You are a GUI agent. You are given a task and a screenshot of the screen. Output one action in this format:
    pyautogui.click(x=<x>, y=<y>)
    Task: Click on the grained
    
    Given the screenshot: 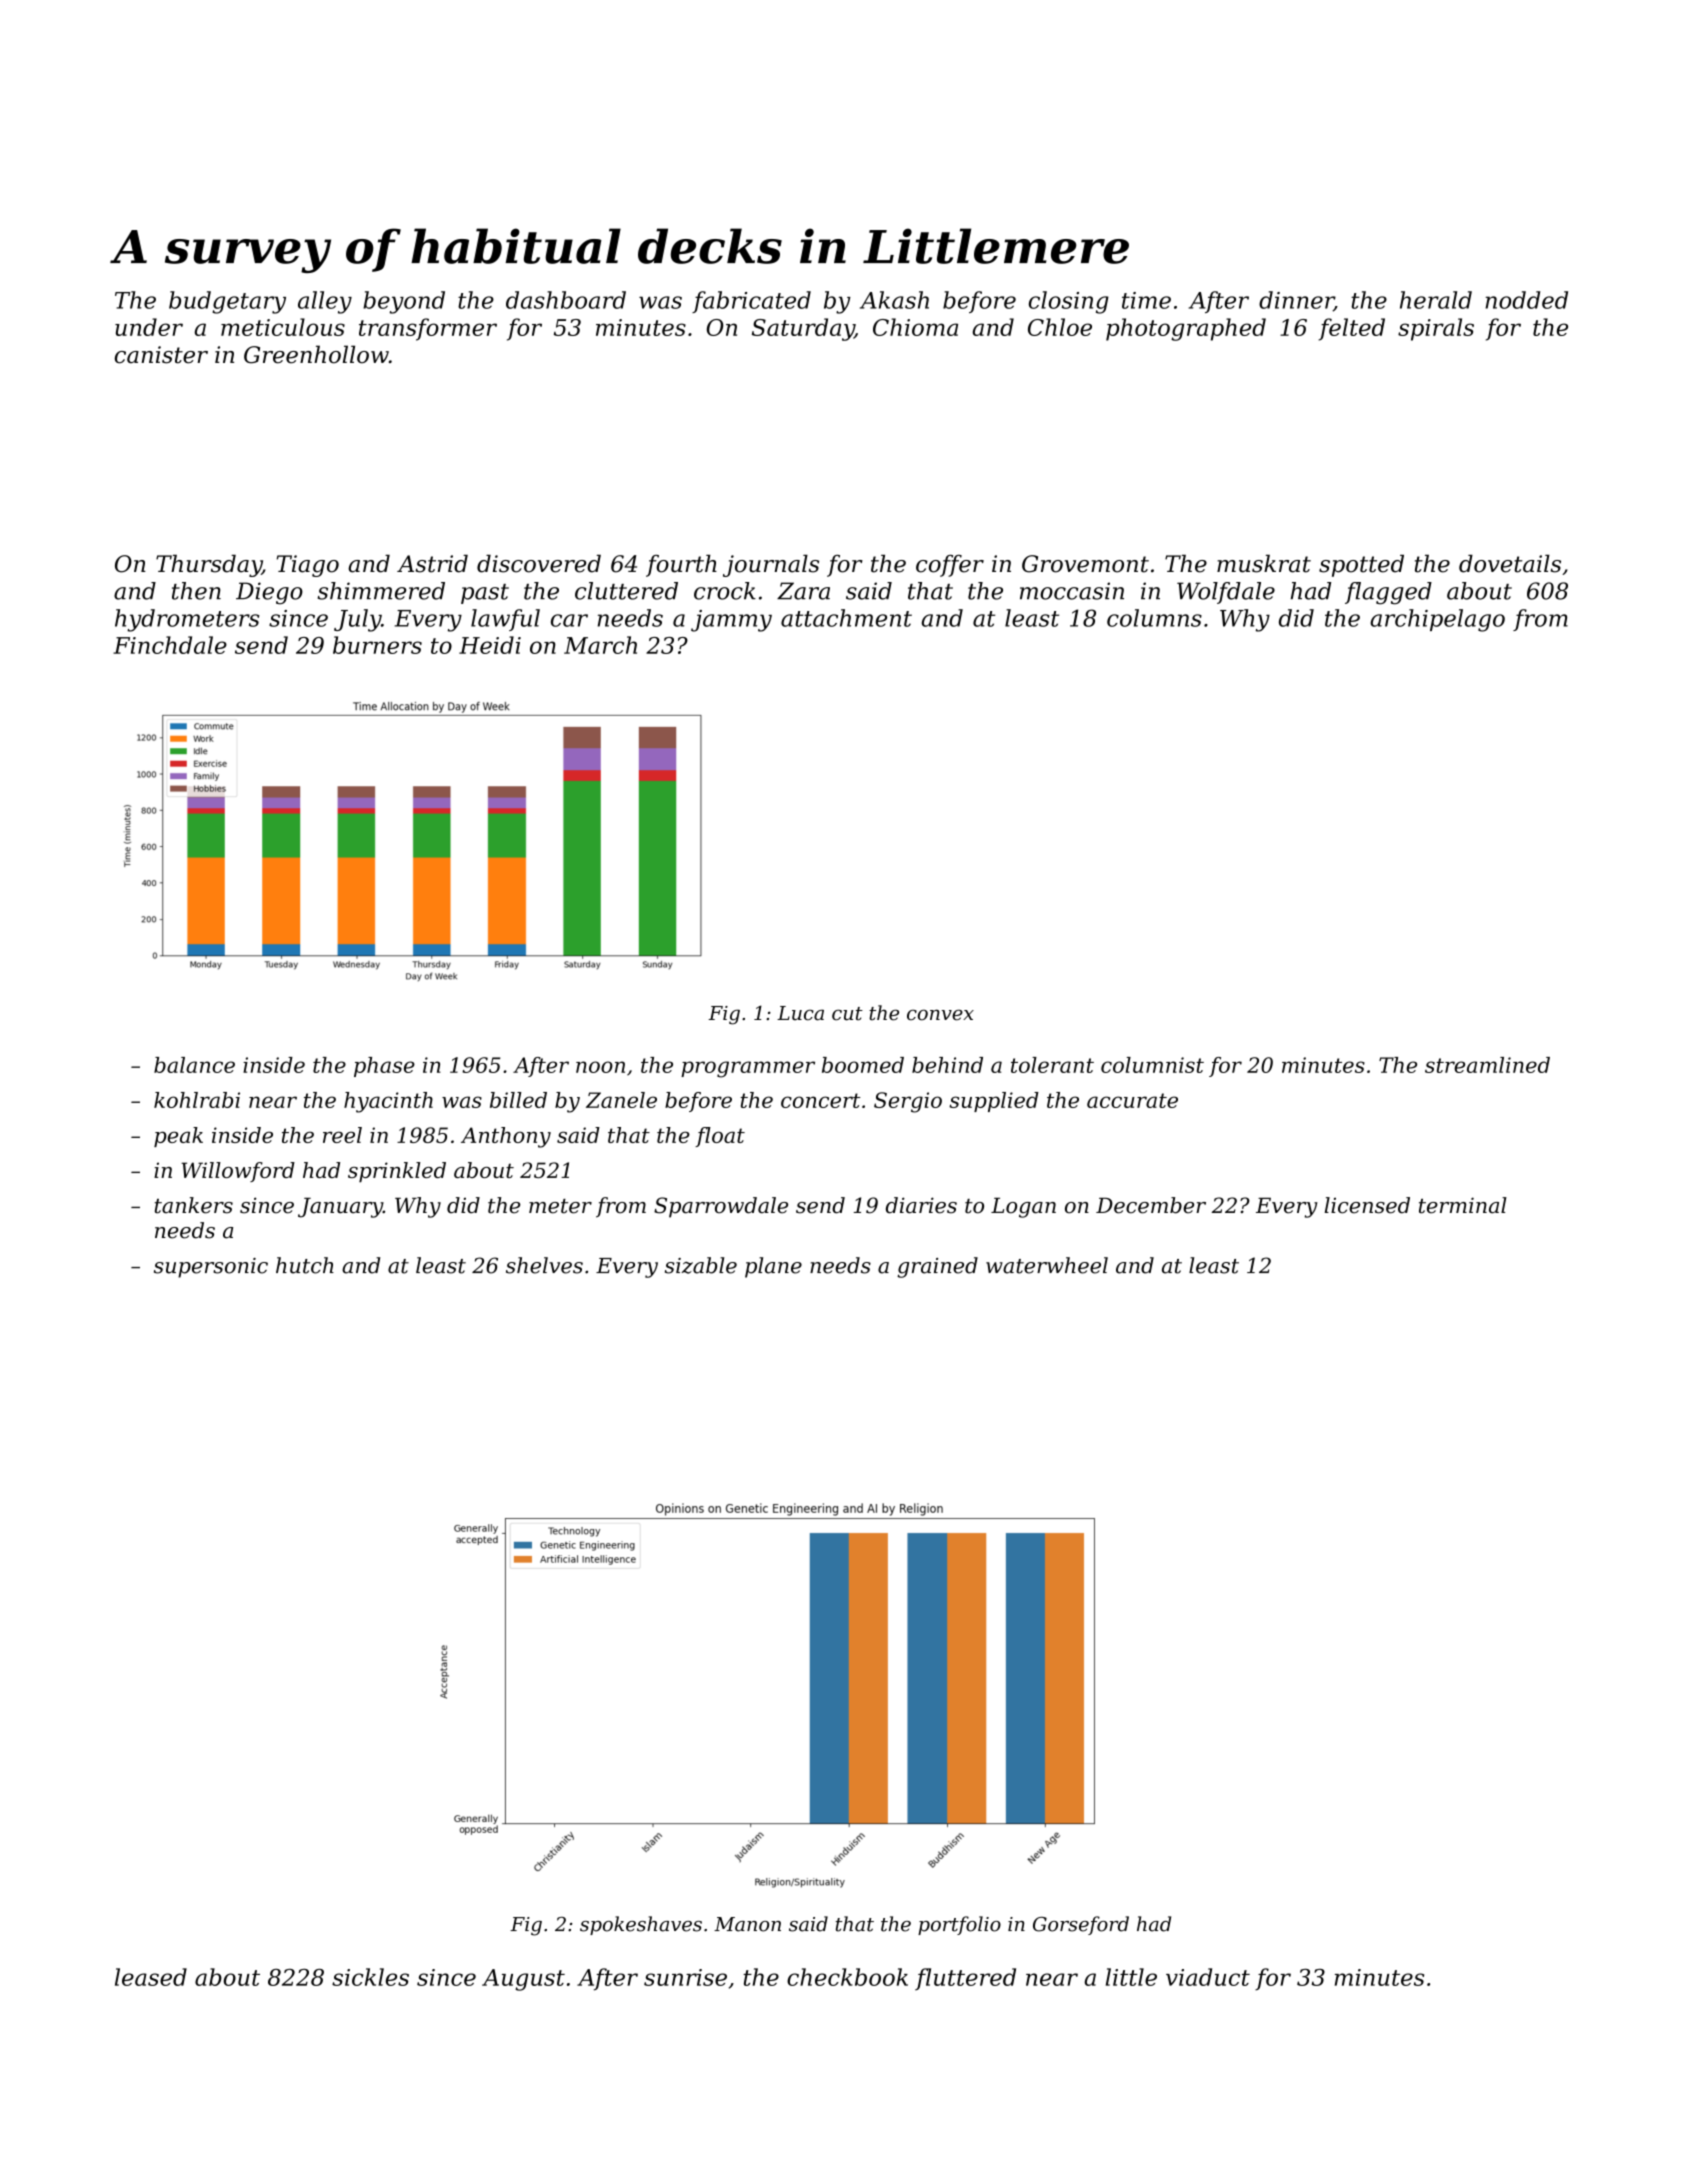 What is the action you would take?
    pyautogui.click(x=937, y=1267)
